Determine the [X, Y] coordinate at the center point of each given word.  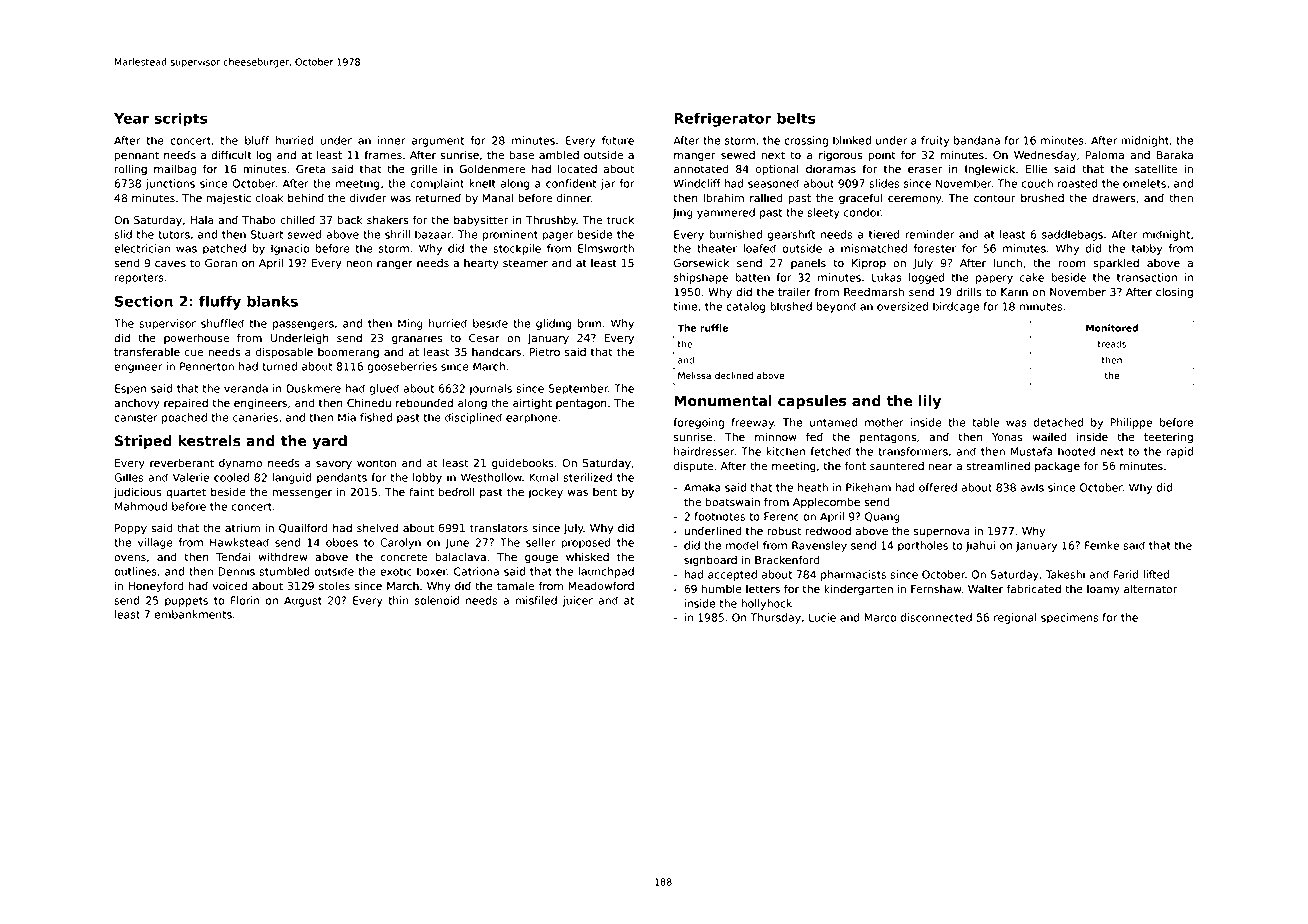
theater [717, 248]
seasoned [773, 183]
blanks [272, 301]
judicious [138, 492]
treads [1112, 344]
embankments [193, 614]
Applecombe [826, 502]
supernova [941, 533]
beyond [836, 307]
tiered [884, 234]
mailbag [175, 170]
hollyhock [766, 604]
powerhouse [196, 338]
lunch [1008, 263]
